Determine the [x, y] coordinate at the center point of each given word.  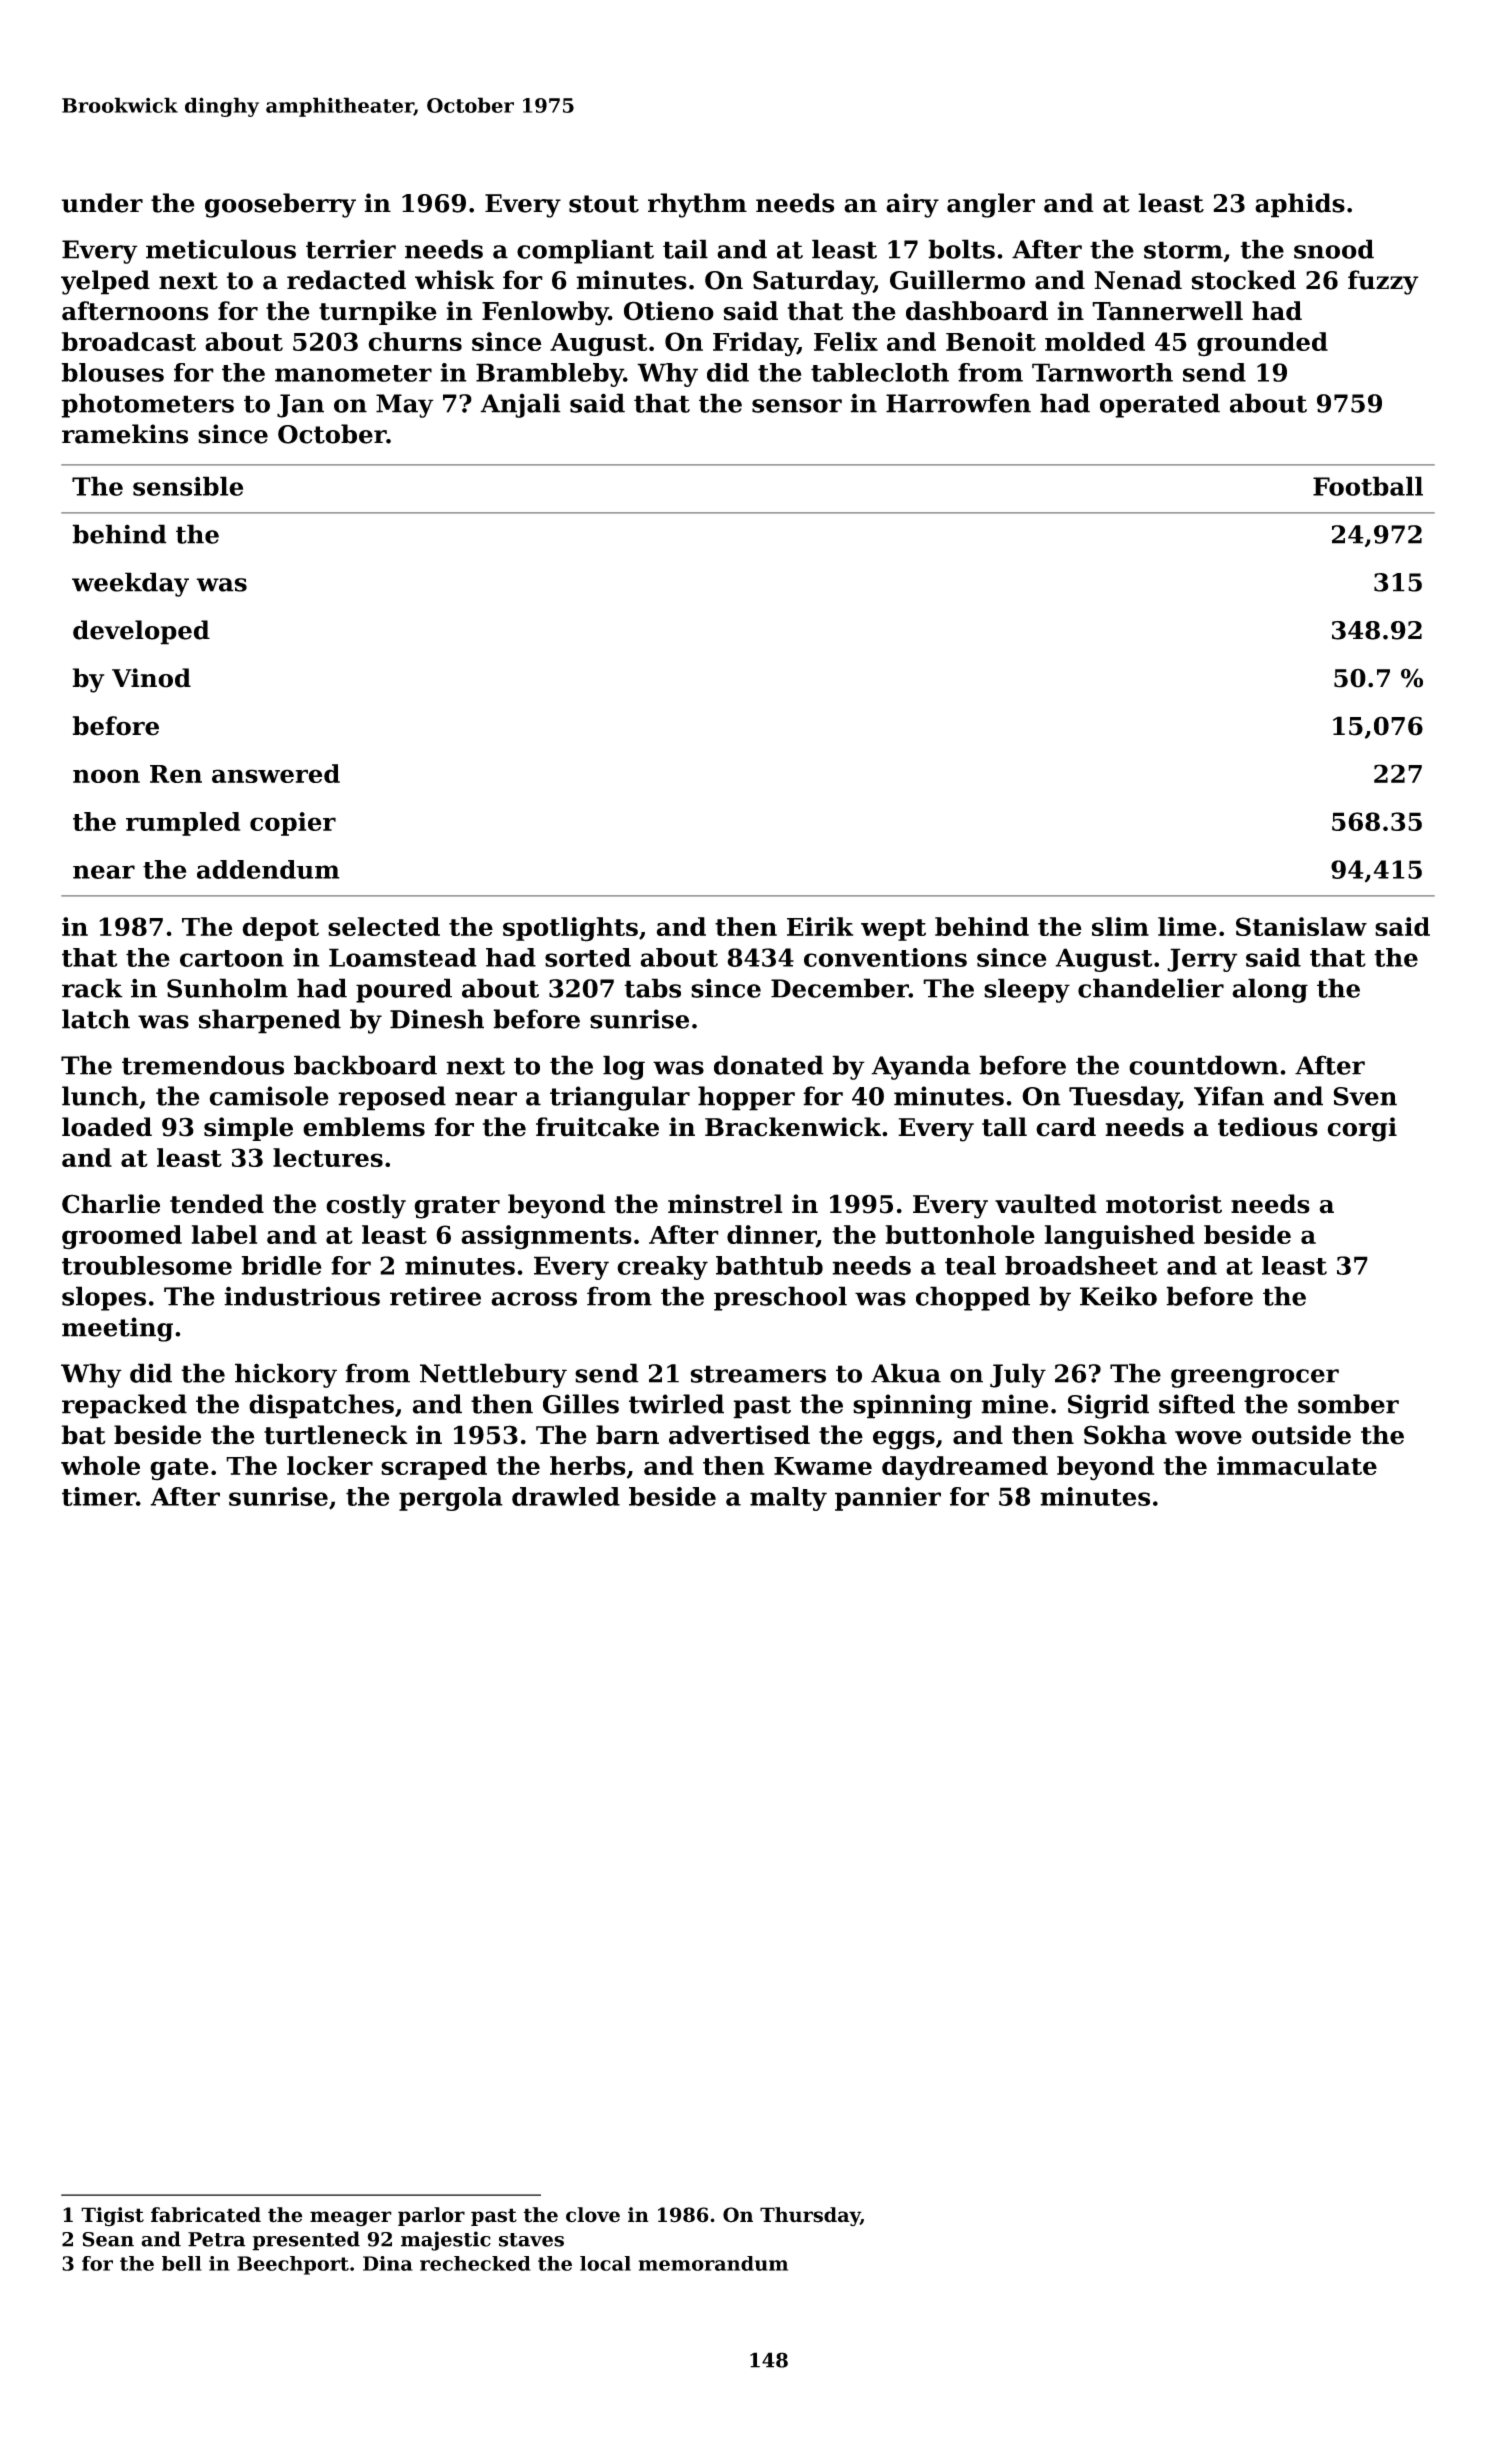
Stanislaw [1301, 926]
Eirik [820, 926]
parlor [431, 2216]
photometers [147, 405]
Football [1368, 486]
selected [384, 926]
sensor [797, 406]
